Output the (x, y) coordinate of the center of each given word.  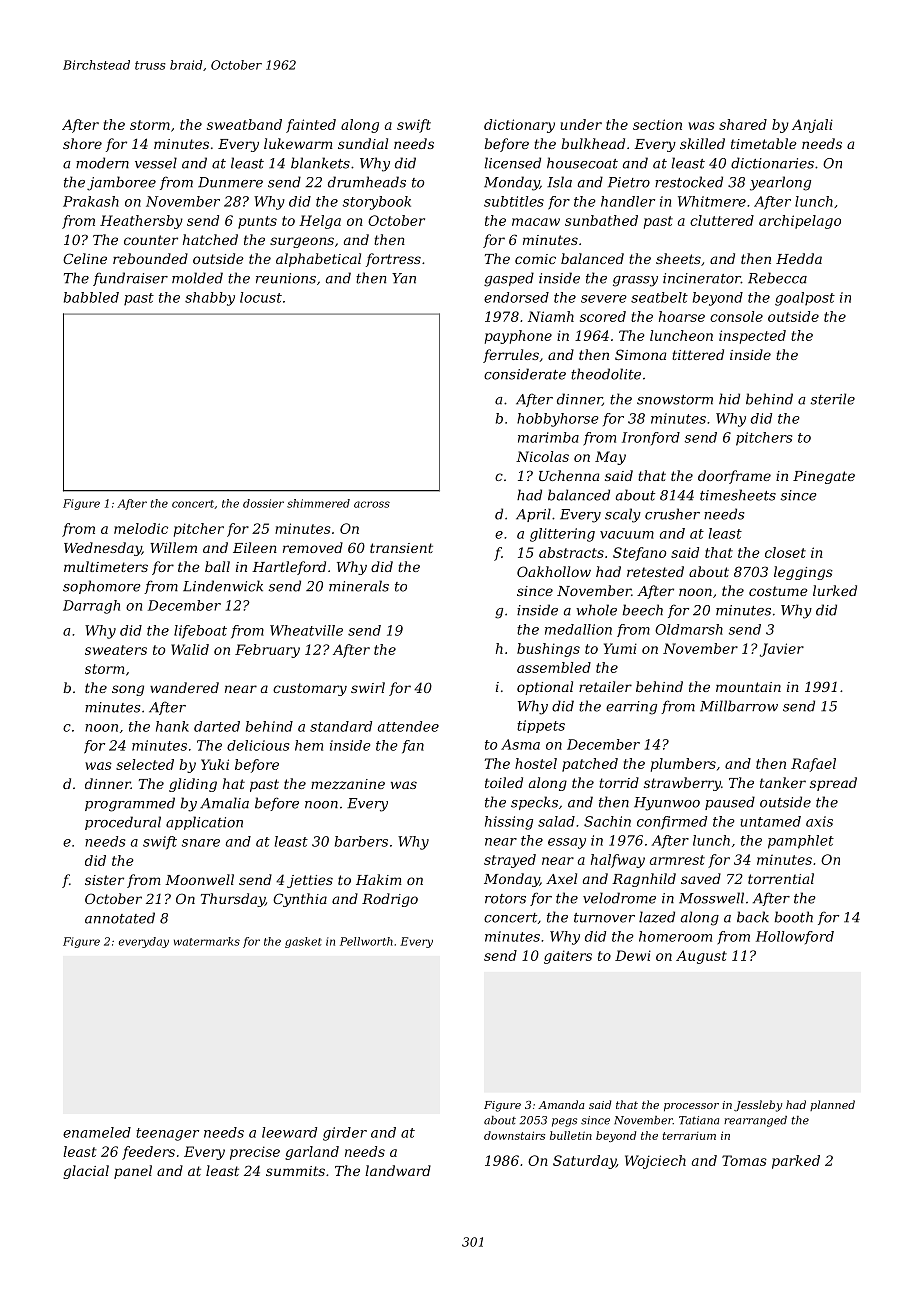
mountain (748, 687)
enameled (97, 1132)
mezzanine (348, 784)
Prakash (91, 201)
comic (535, 259)
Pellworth (366, 941)
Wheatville (306, 630)
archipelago (800, 222)
